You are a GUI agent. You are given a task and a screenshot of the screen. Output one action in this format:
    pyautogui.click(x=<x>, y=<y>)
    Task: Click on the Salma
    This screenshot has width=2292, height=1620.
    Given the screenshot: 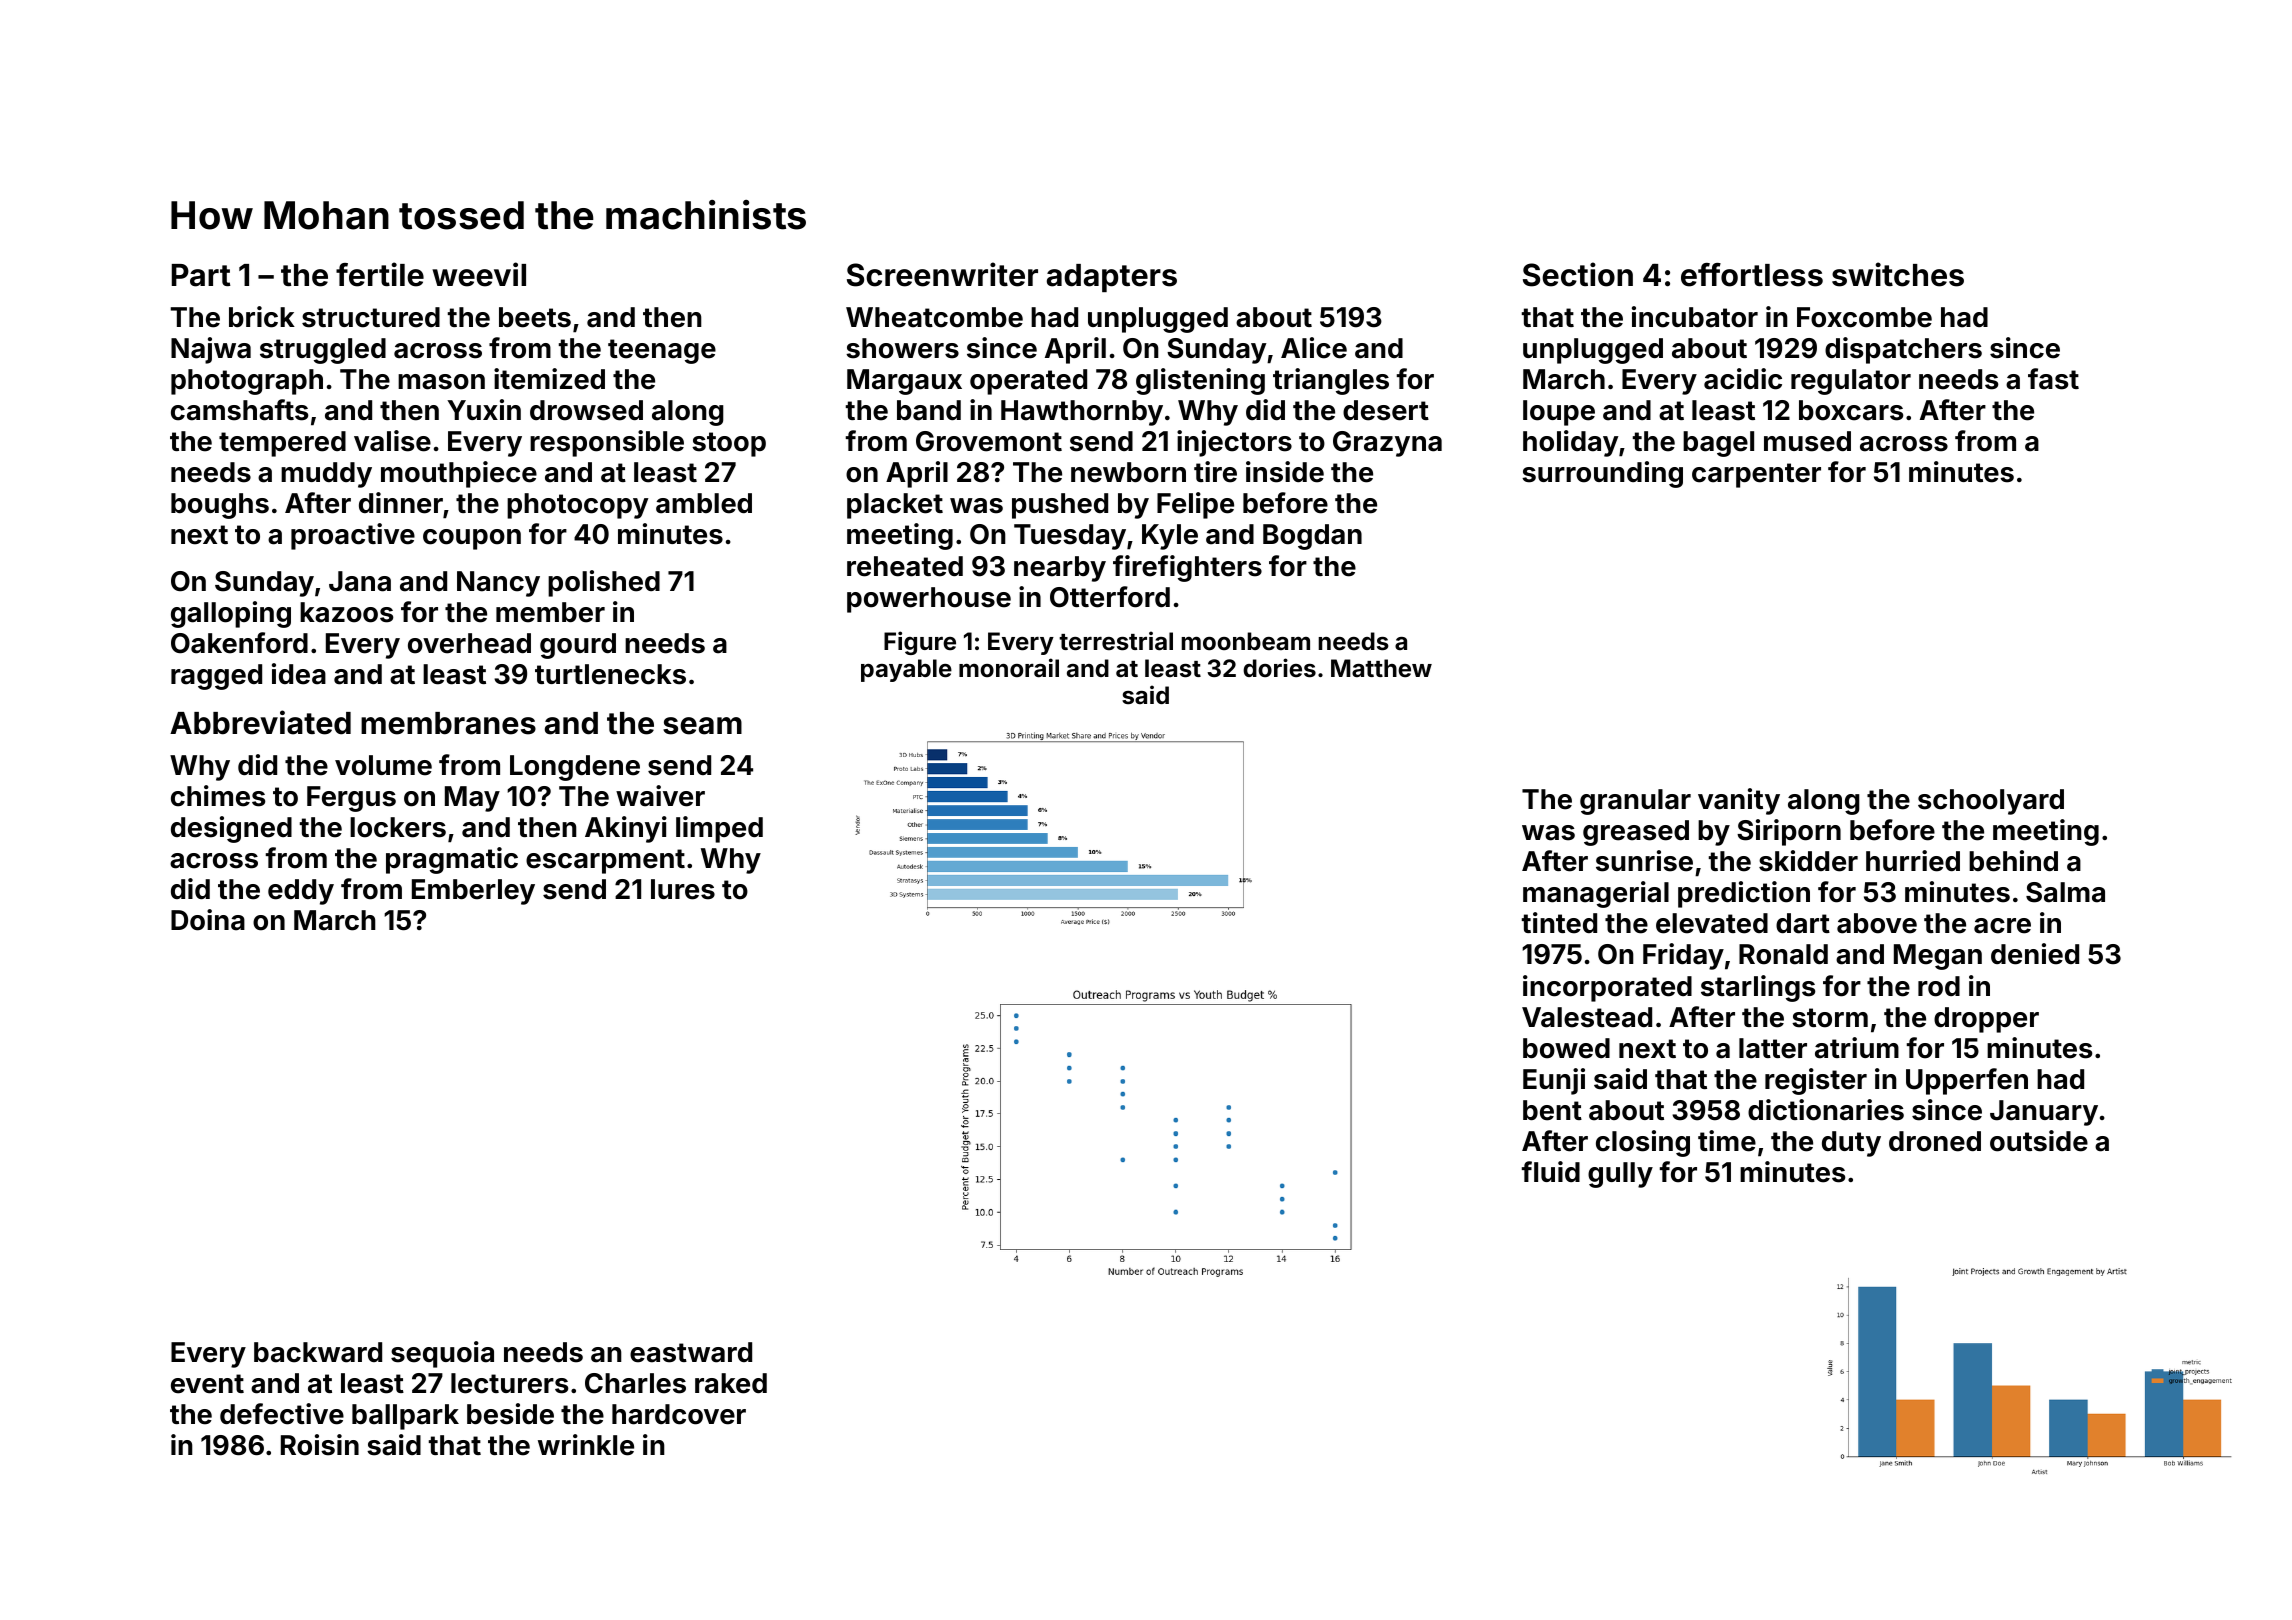 What is the action you would take?
    pyautogui.click(x=2065, y=892)
